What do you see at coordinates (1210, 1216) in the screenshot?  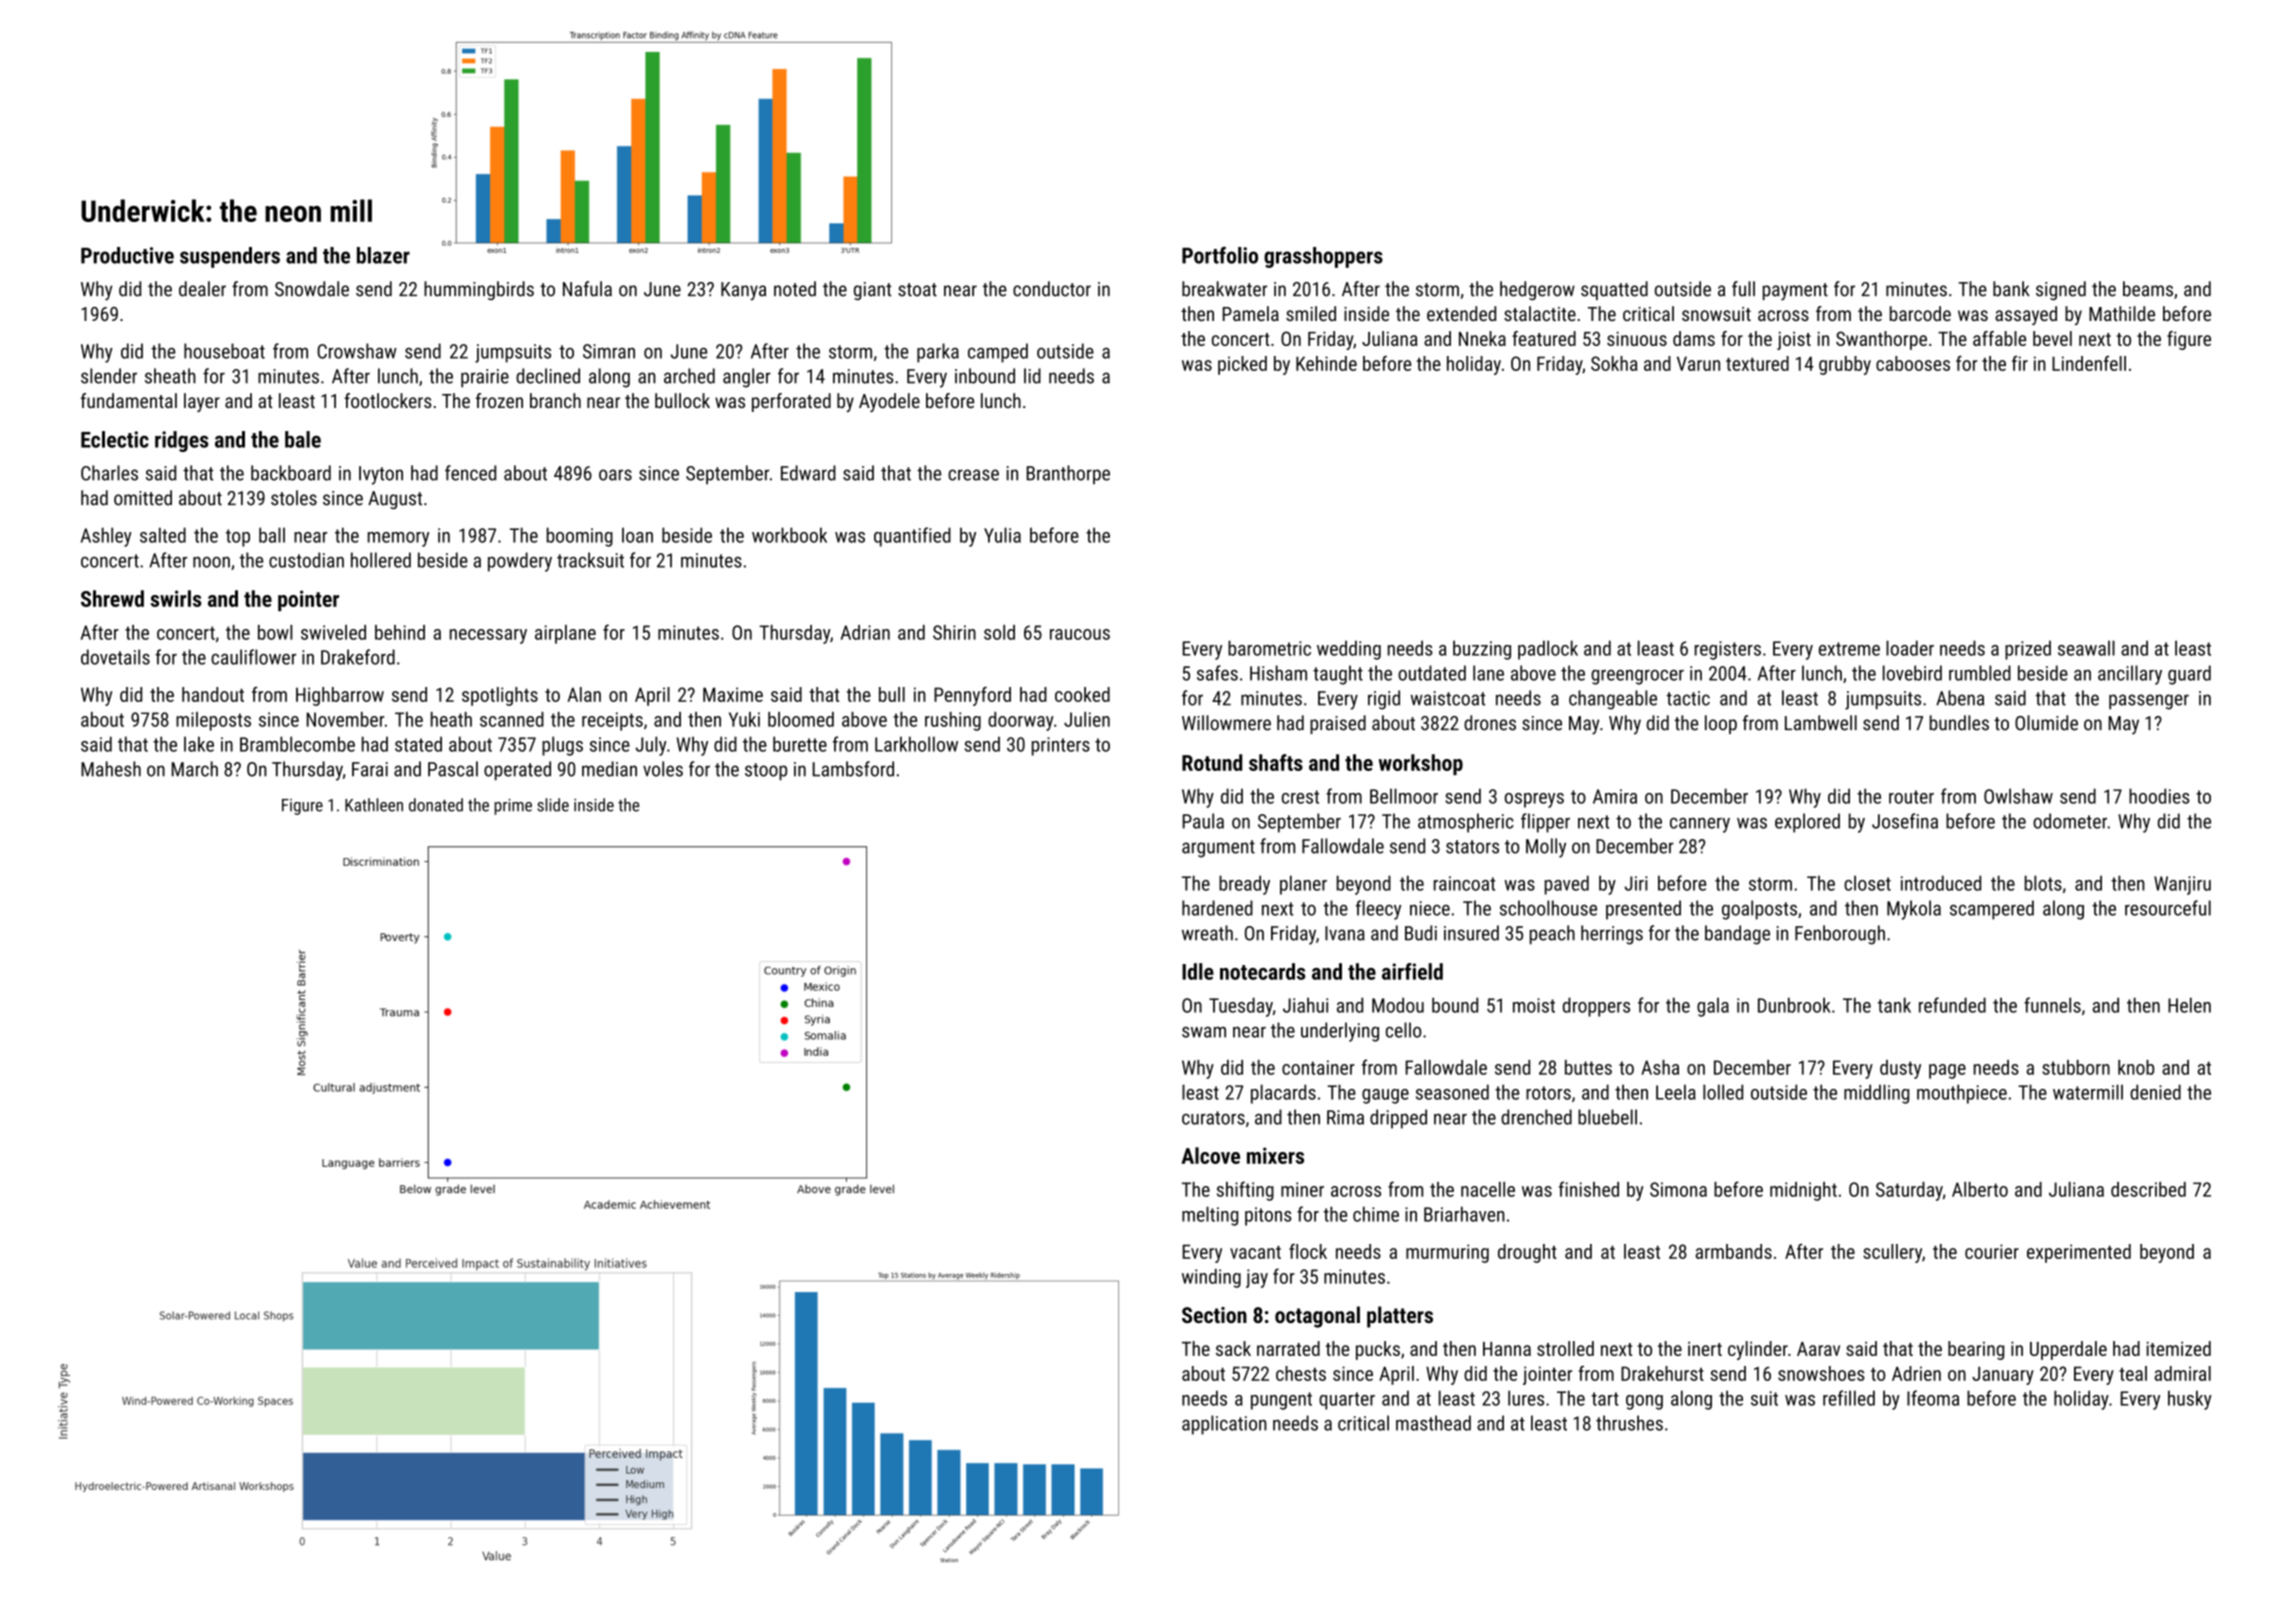 I see `melting` at bounding box center [1210, 1216].
